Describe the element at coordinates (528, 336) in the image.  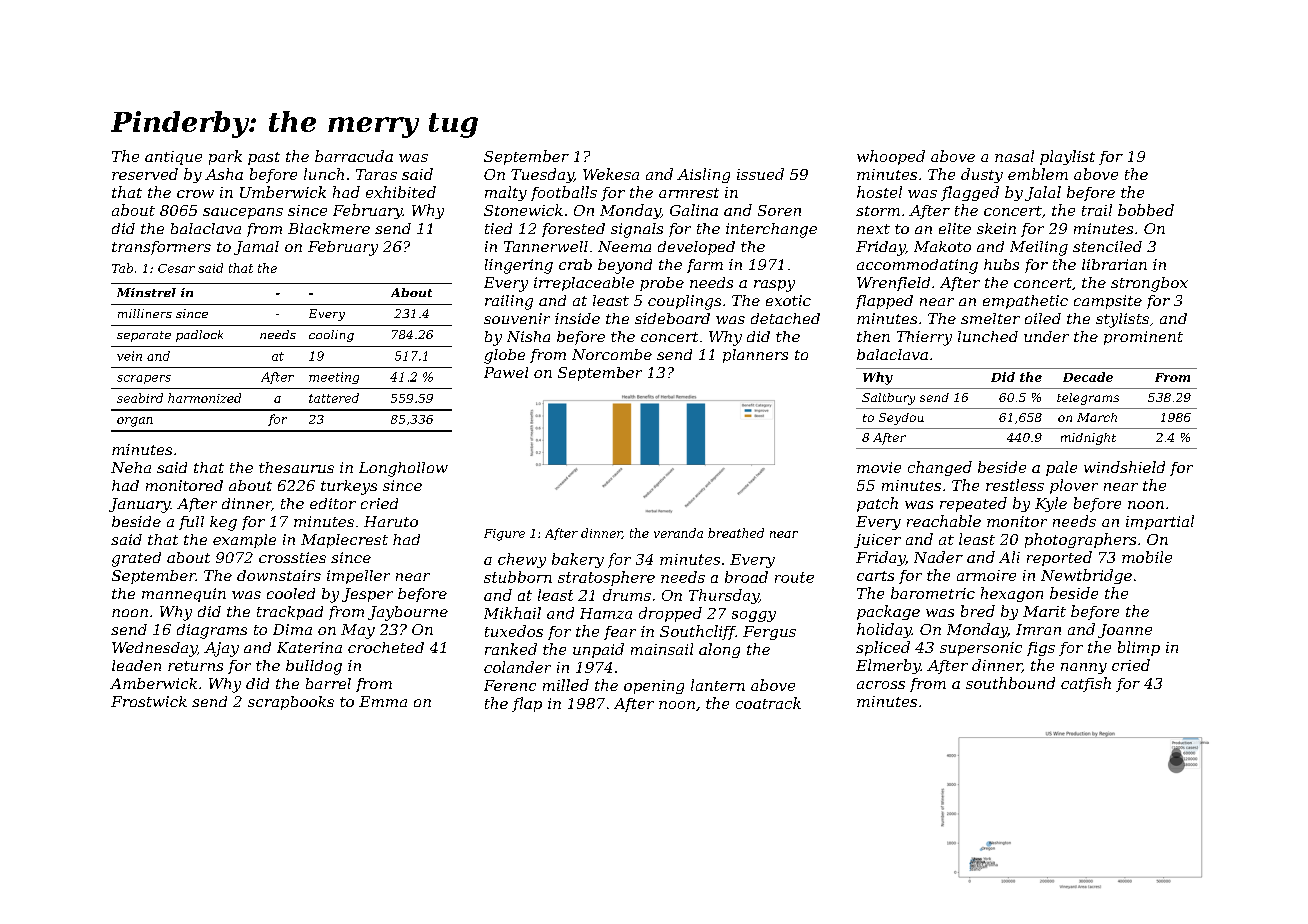
I see `Nisha` at that location.
